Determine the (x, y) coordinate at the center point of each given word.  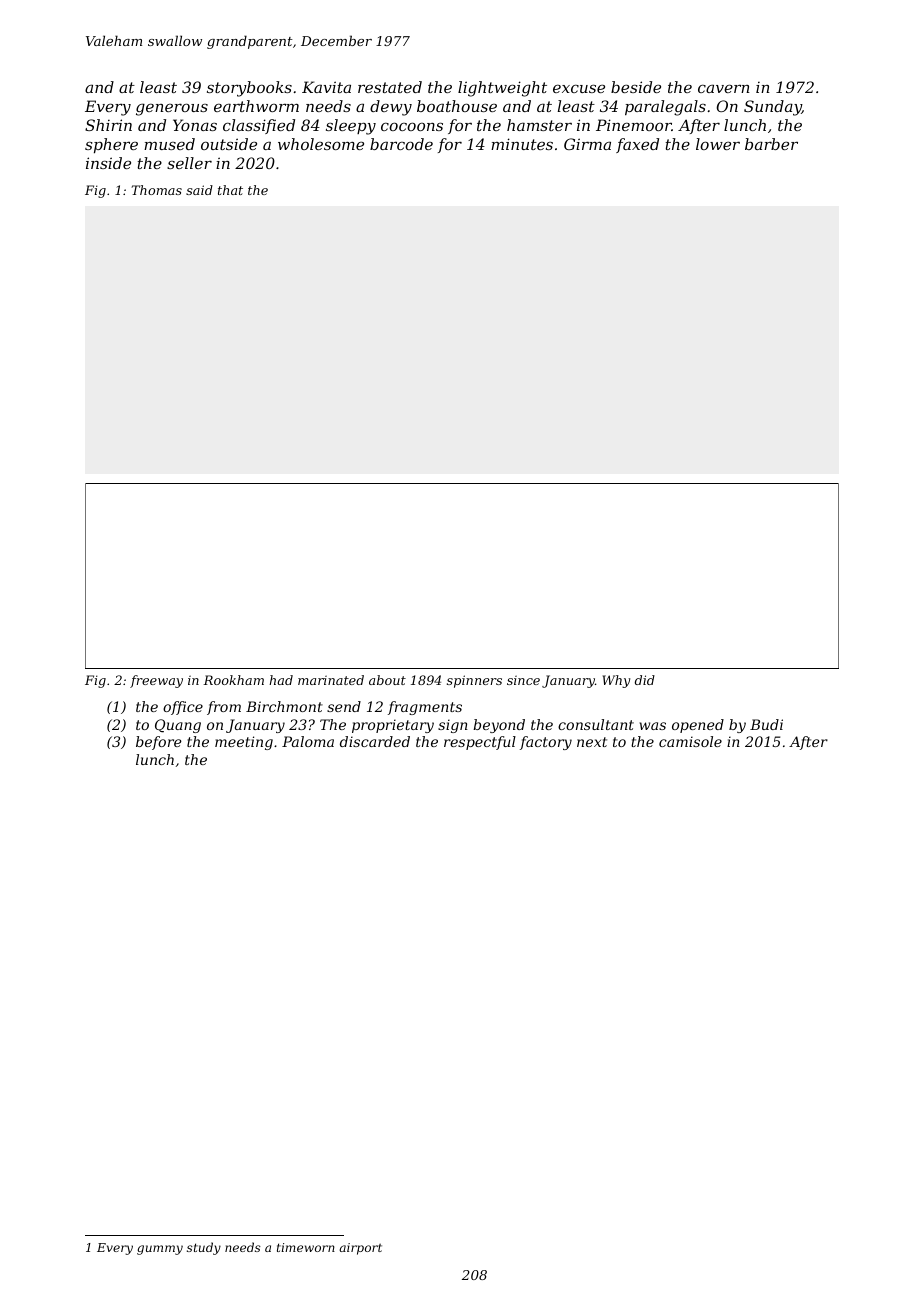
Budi (766, 724)
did (645, 680)
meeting (244, 743)
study (204, 1248)
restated (390, 87)
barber (771, 144)
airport (360, 1249)
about (387, 680)
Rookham (233, 680)
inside (108, 163)
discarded (375, 741)
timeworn (306, 1247)
